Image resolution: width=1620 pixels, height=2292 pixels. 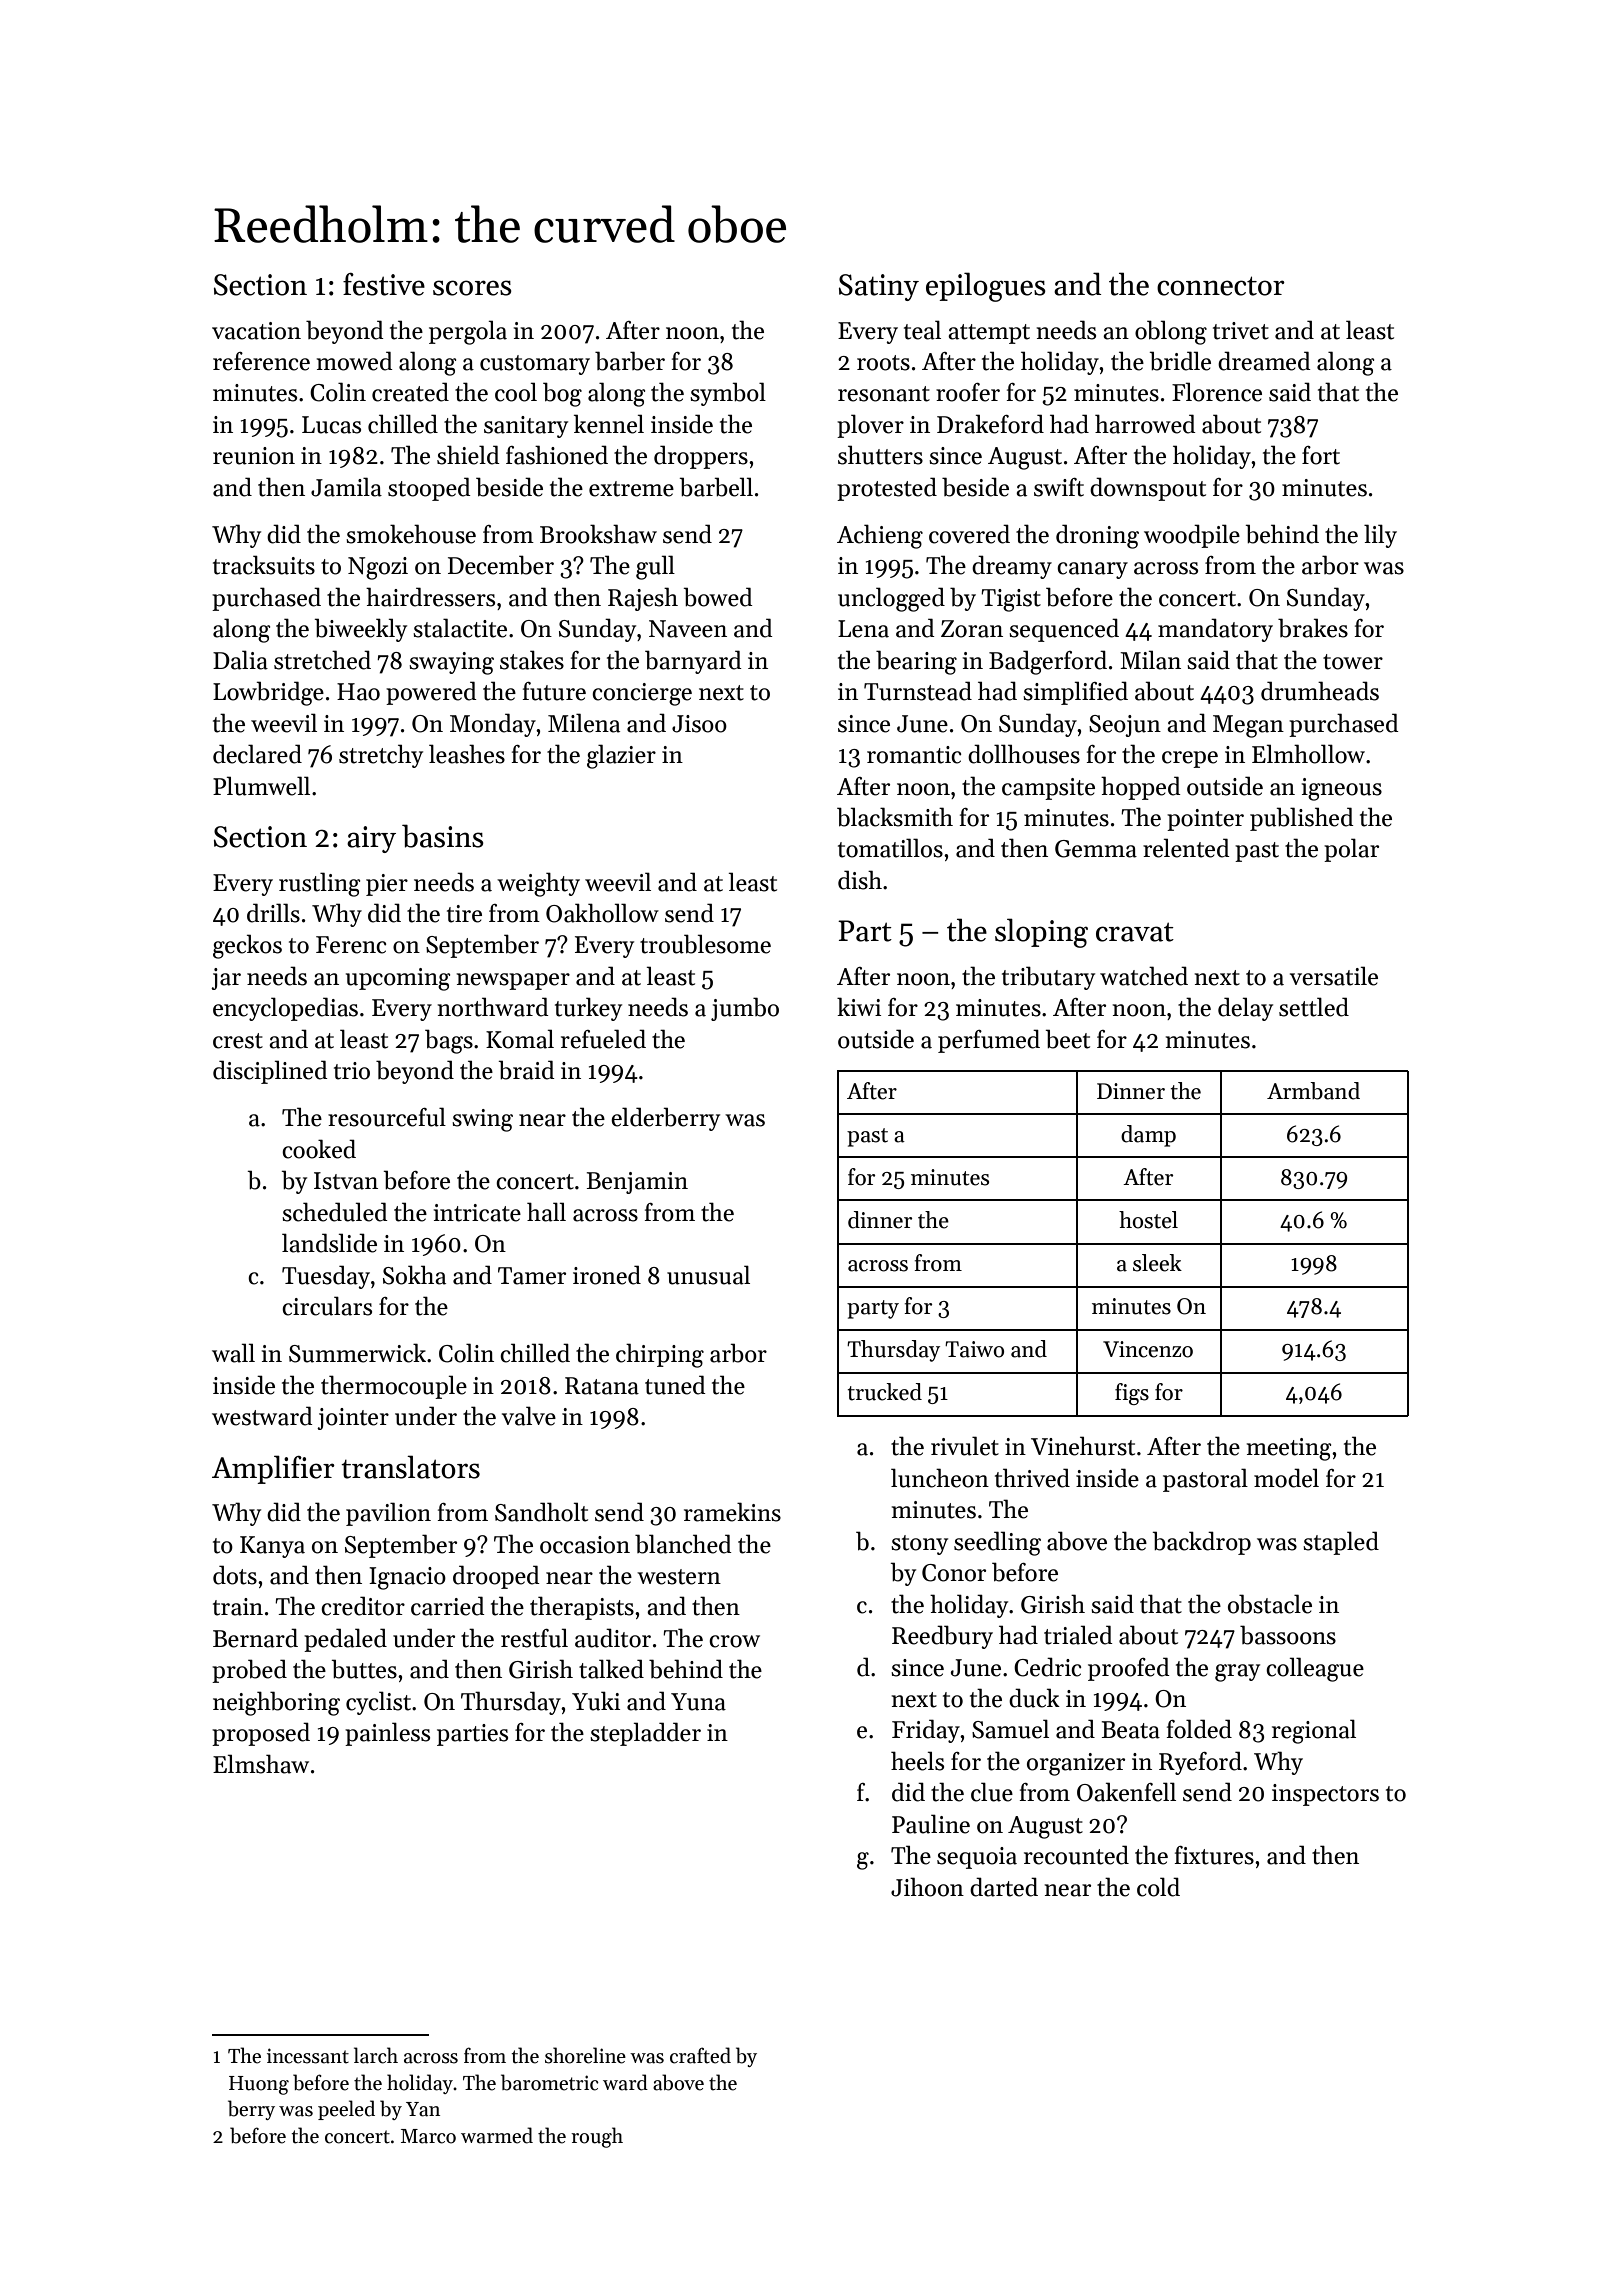 What do you see at coordinates (631, 489) in the screenshot?
I see `extreme` at bounding box center [631, 489].
